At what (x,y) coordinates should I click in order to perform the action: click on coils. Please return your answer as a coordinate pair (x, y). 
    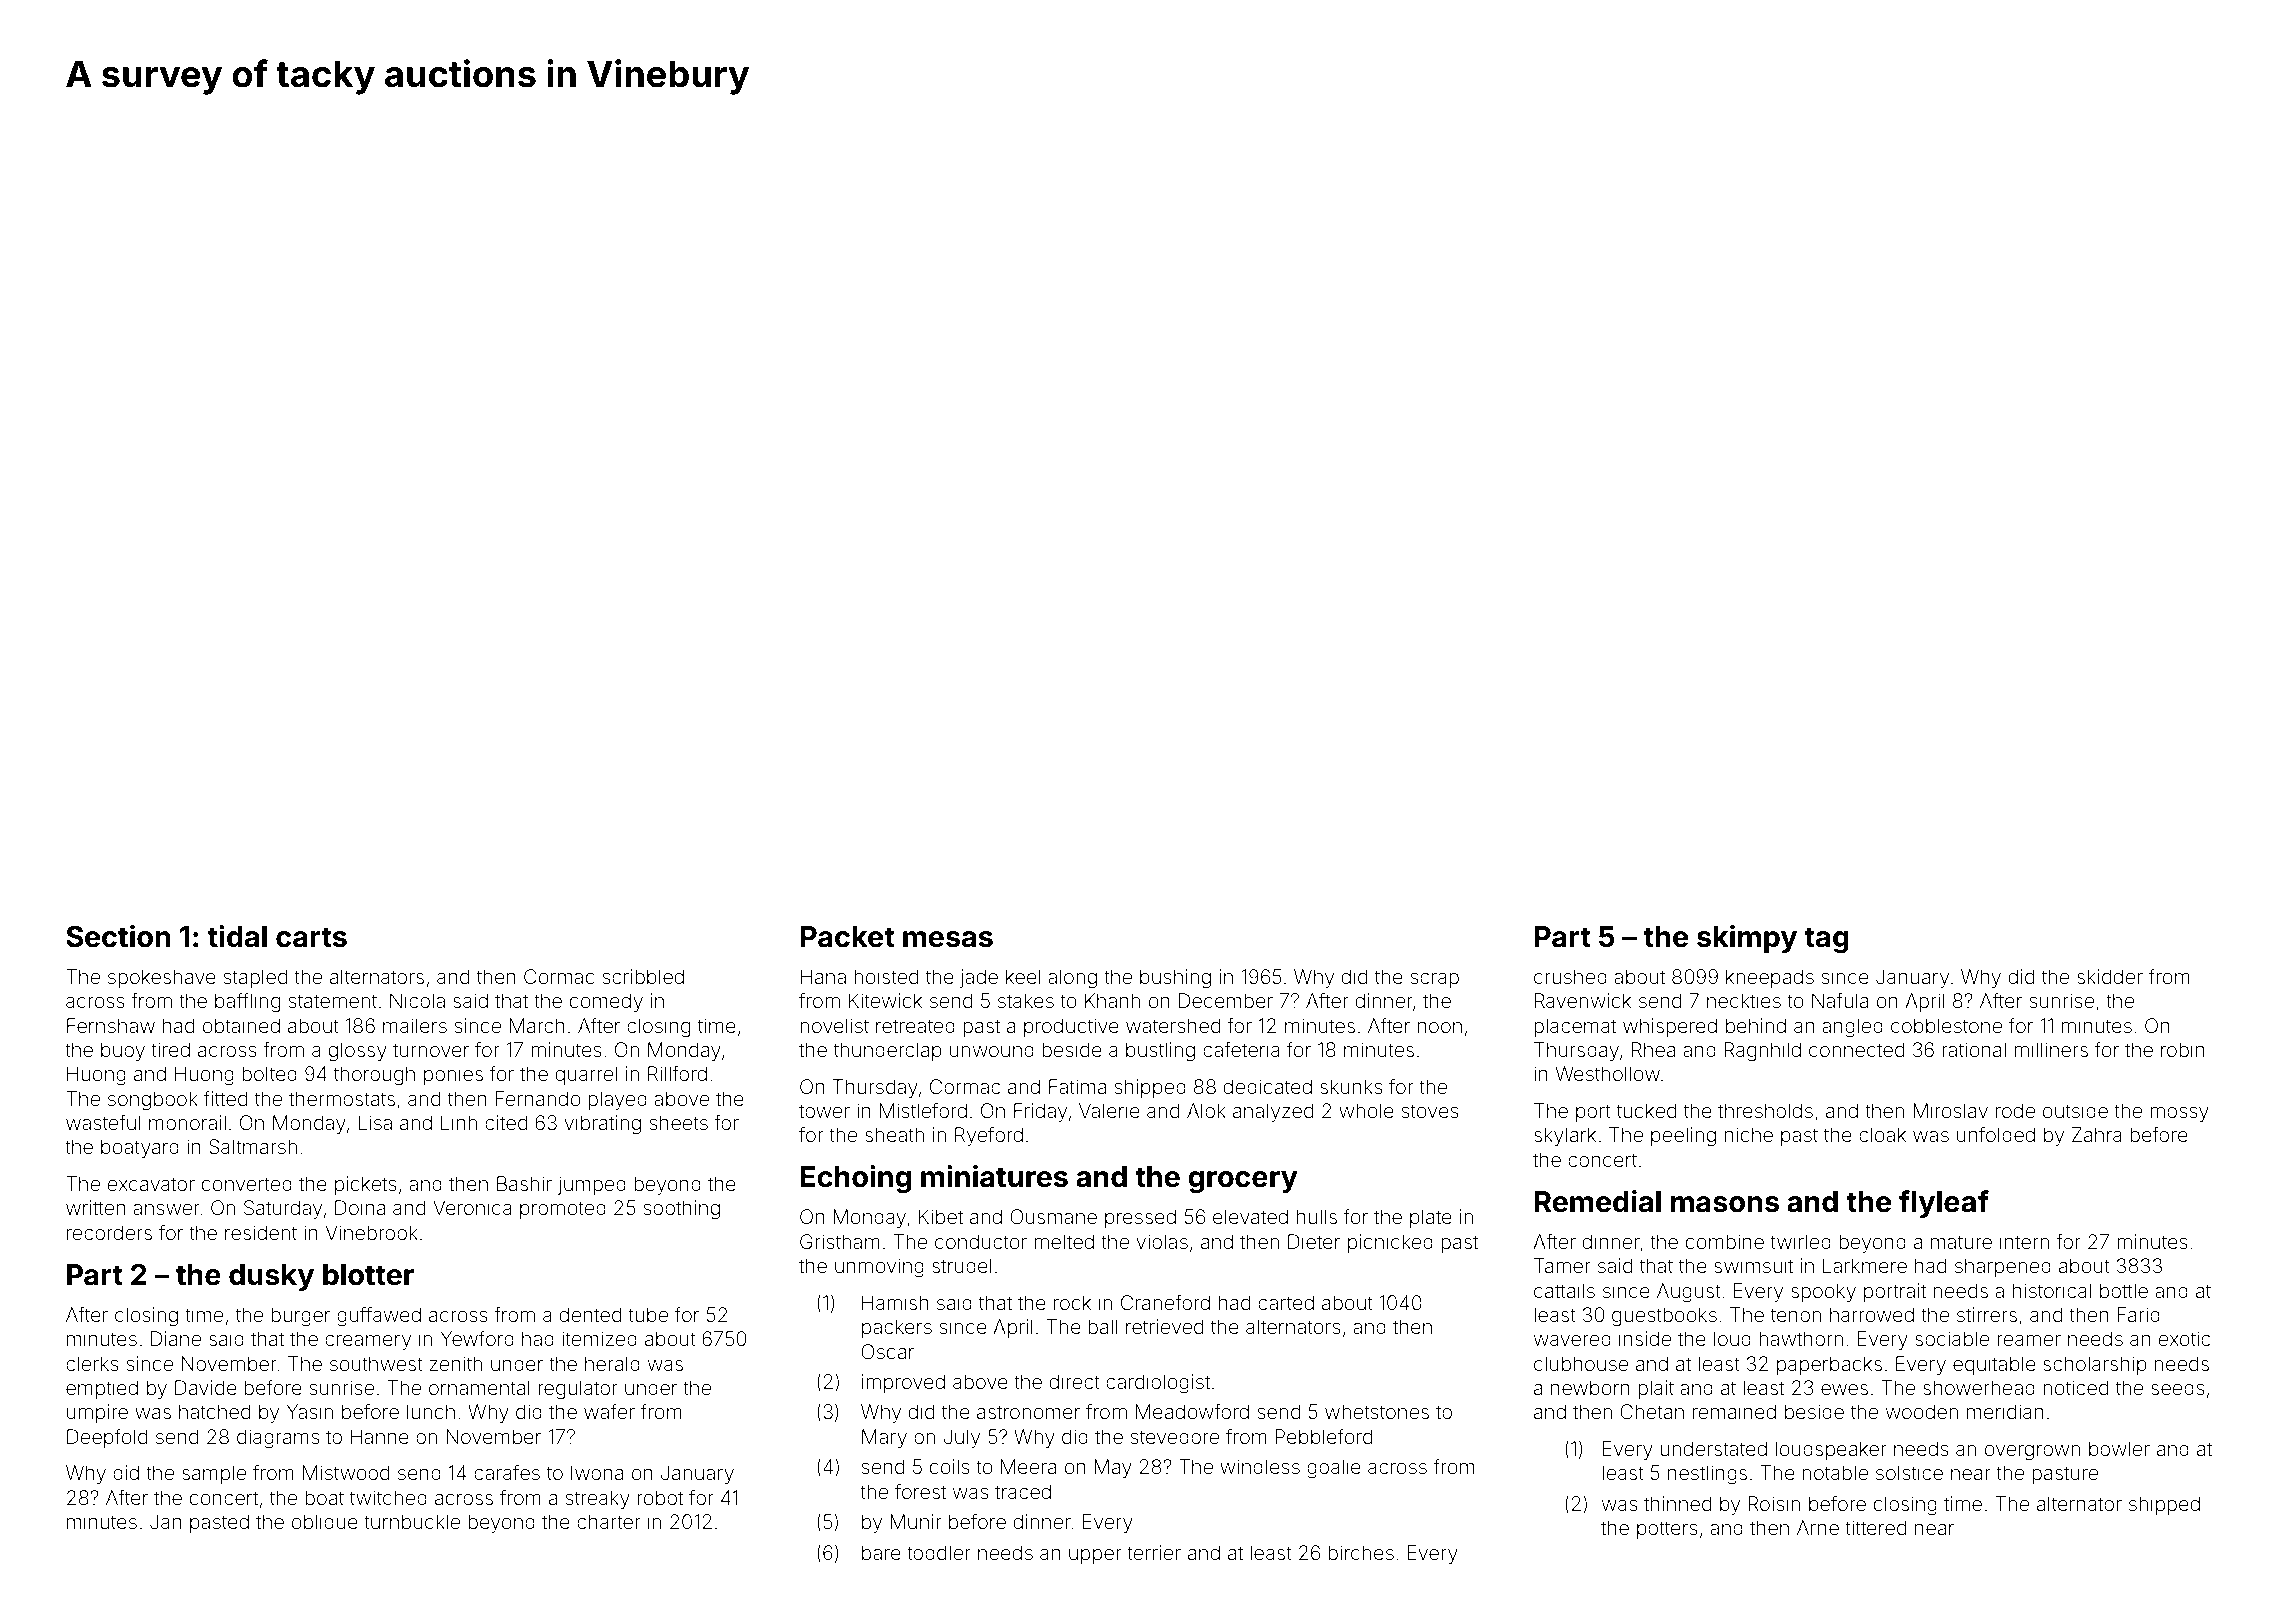
    Looking at the image, I should click on (950, 1466).
